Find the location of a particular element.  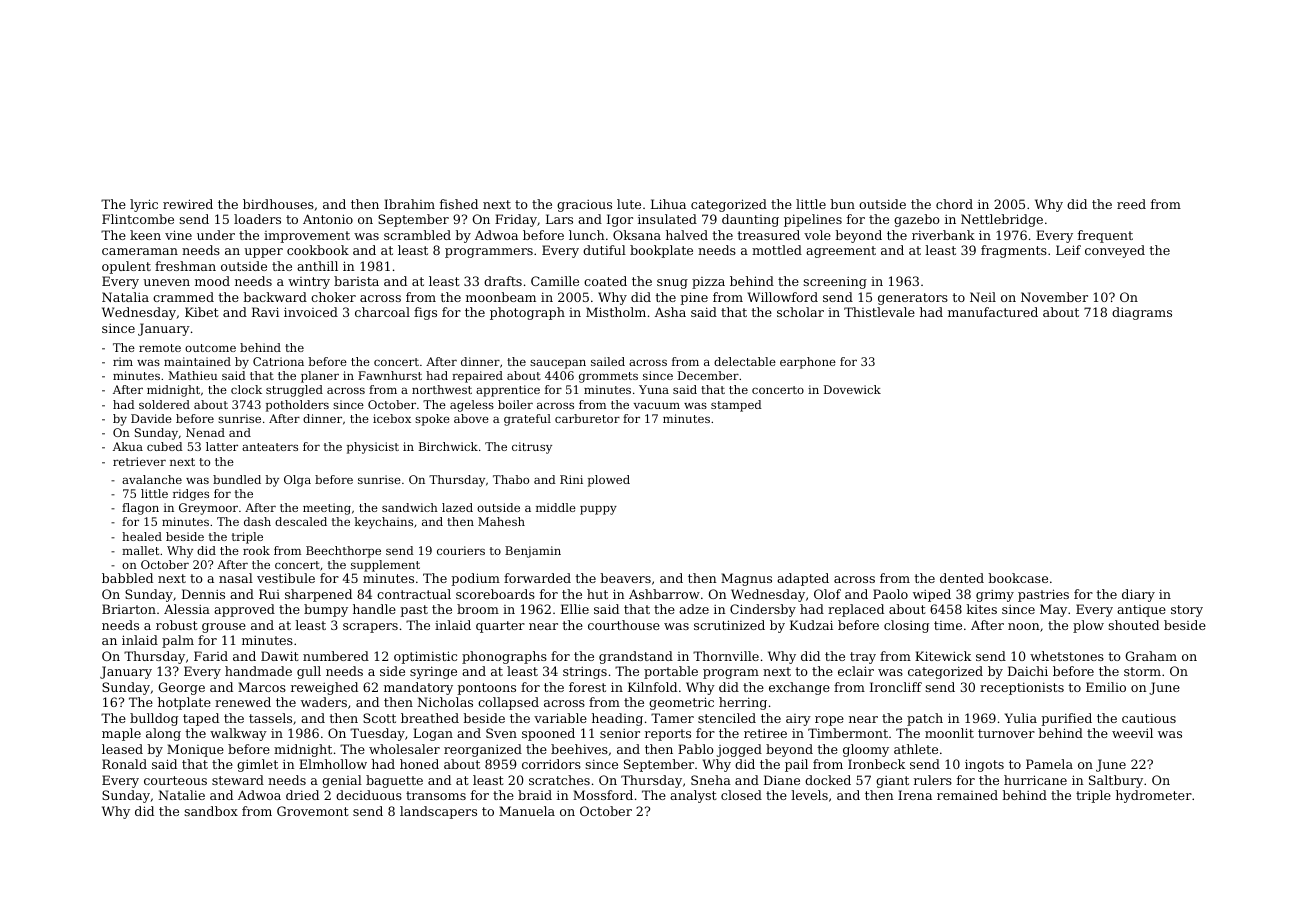

pine is located at coordinates (694, 298).
